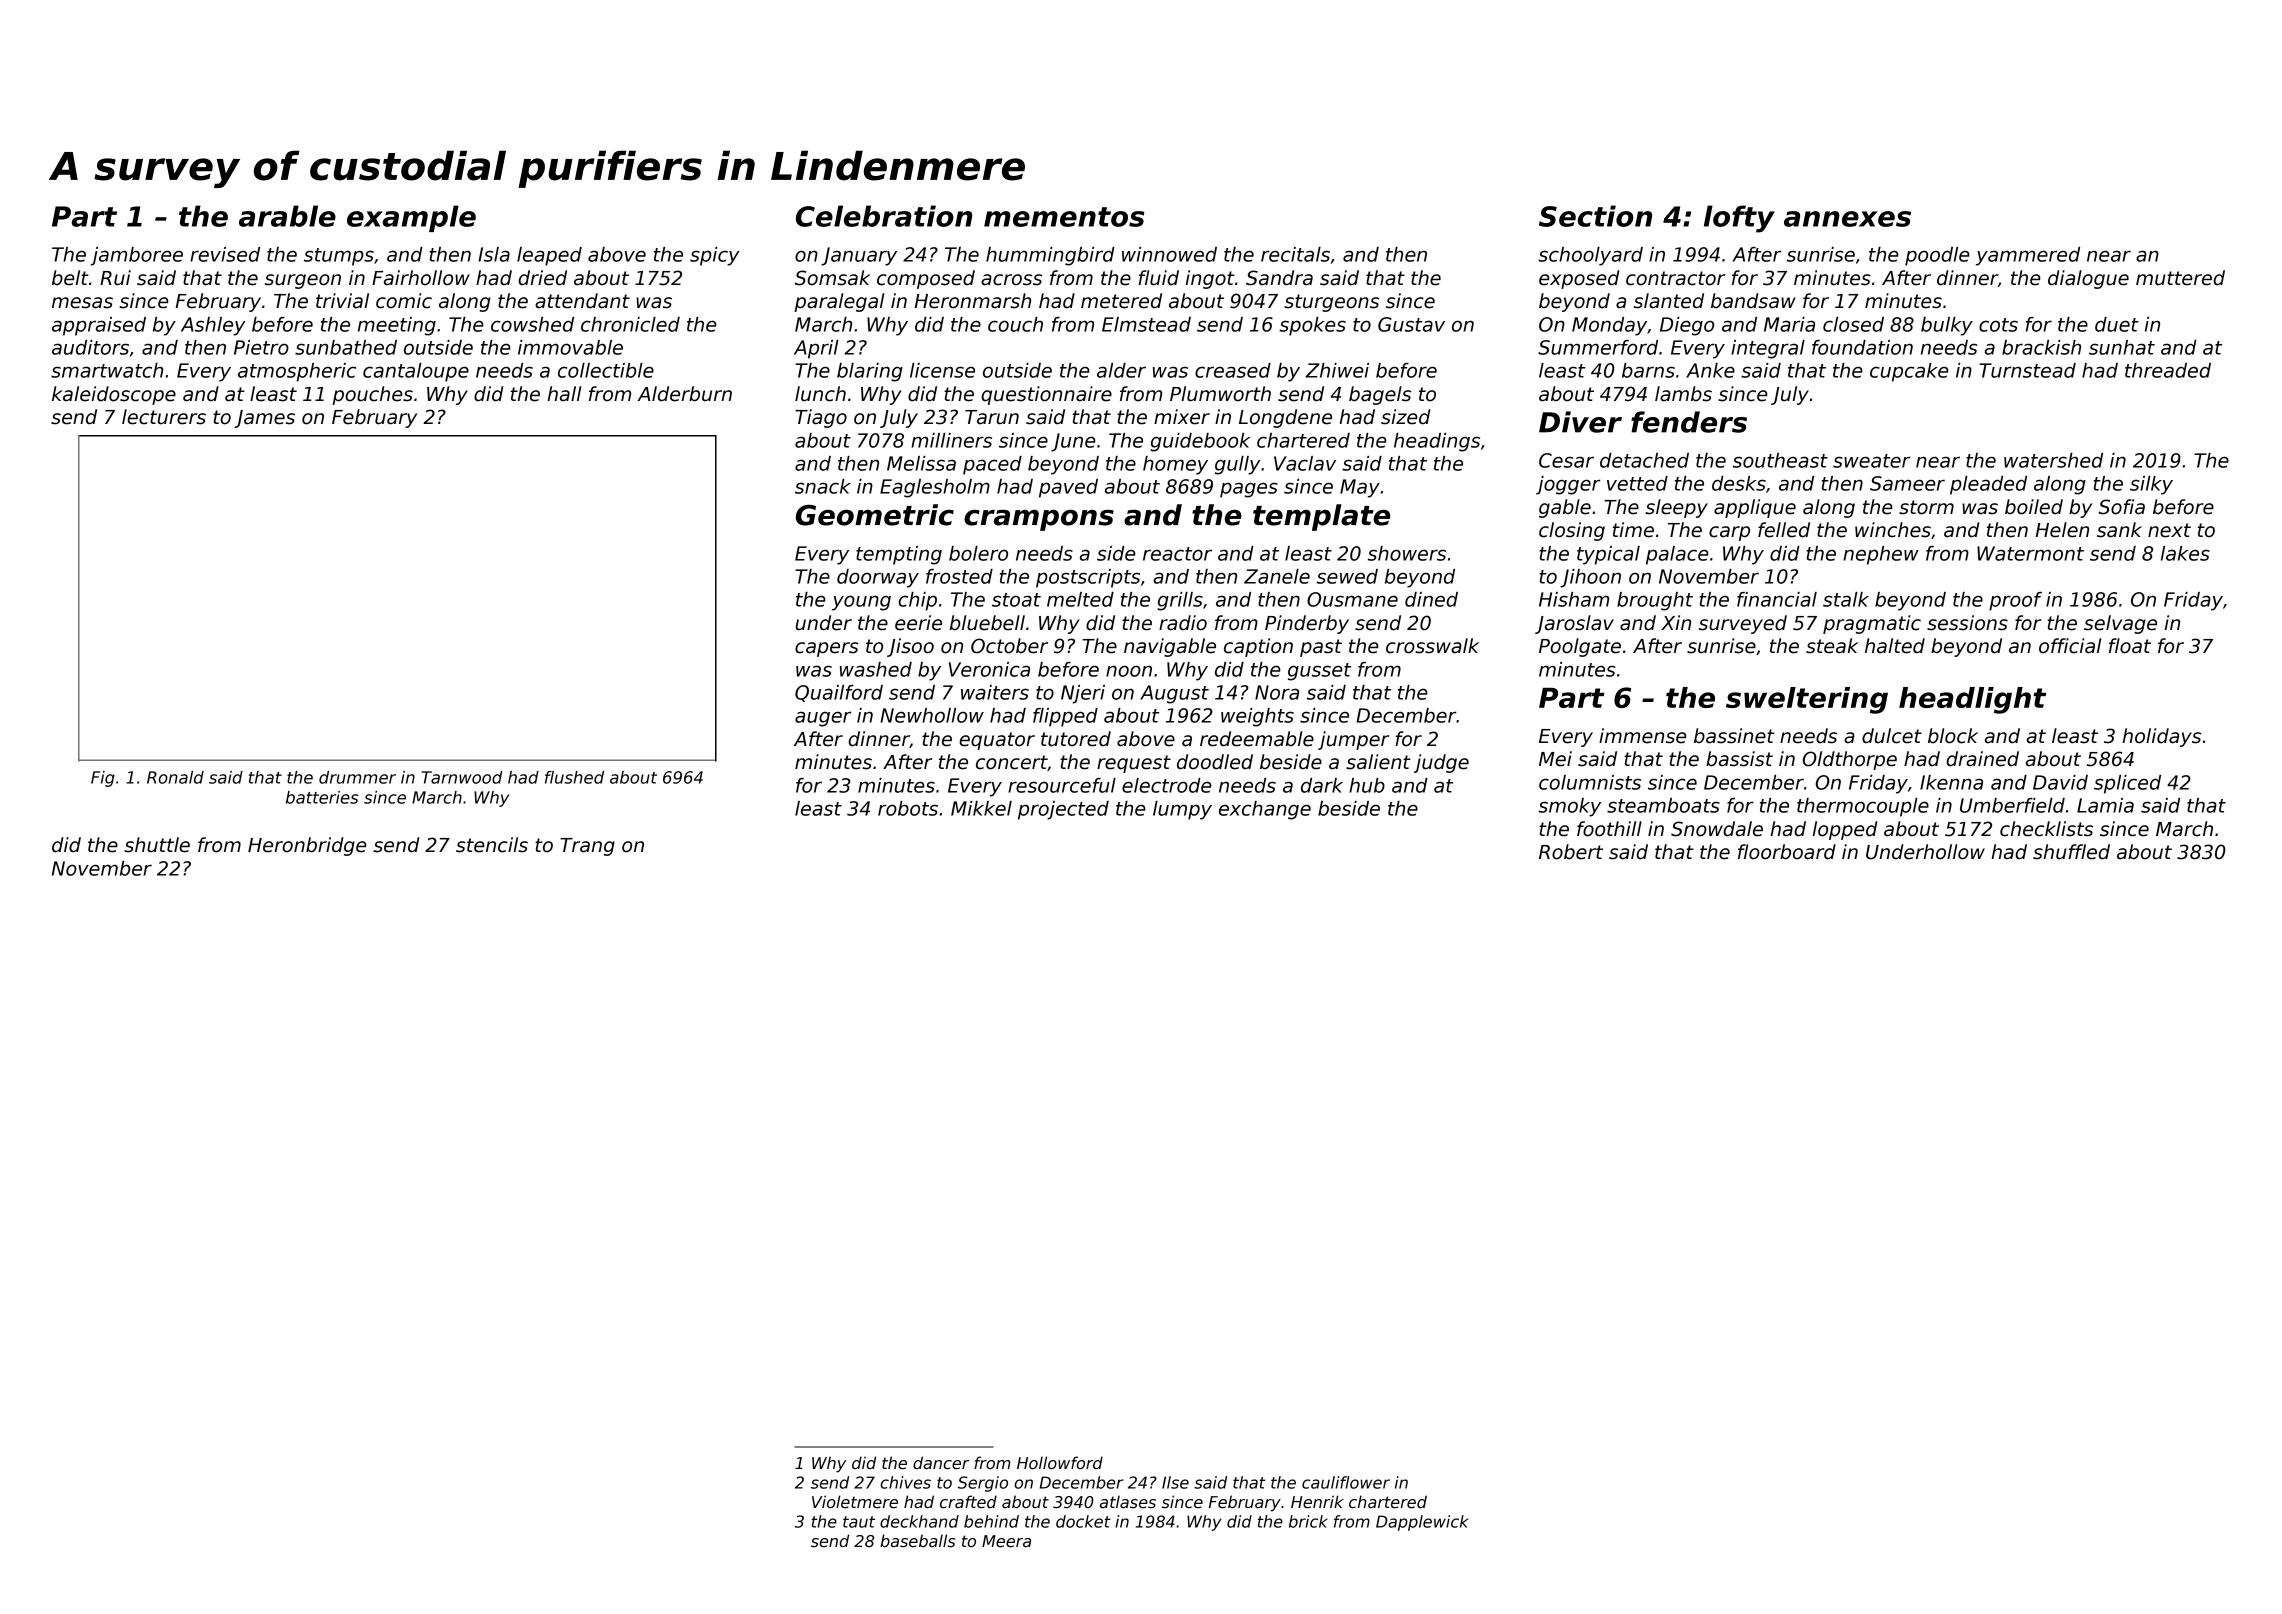  Describe the element at coordinates (287, 216) in the image. I see `arable` at that location.
